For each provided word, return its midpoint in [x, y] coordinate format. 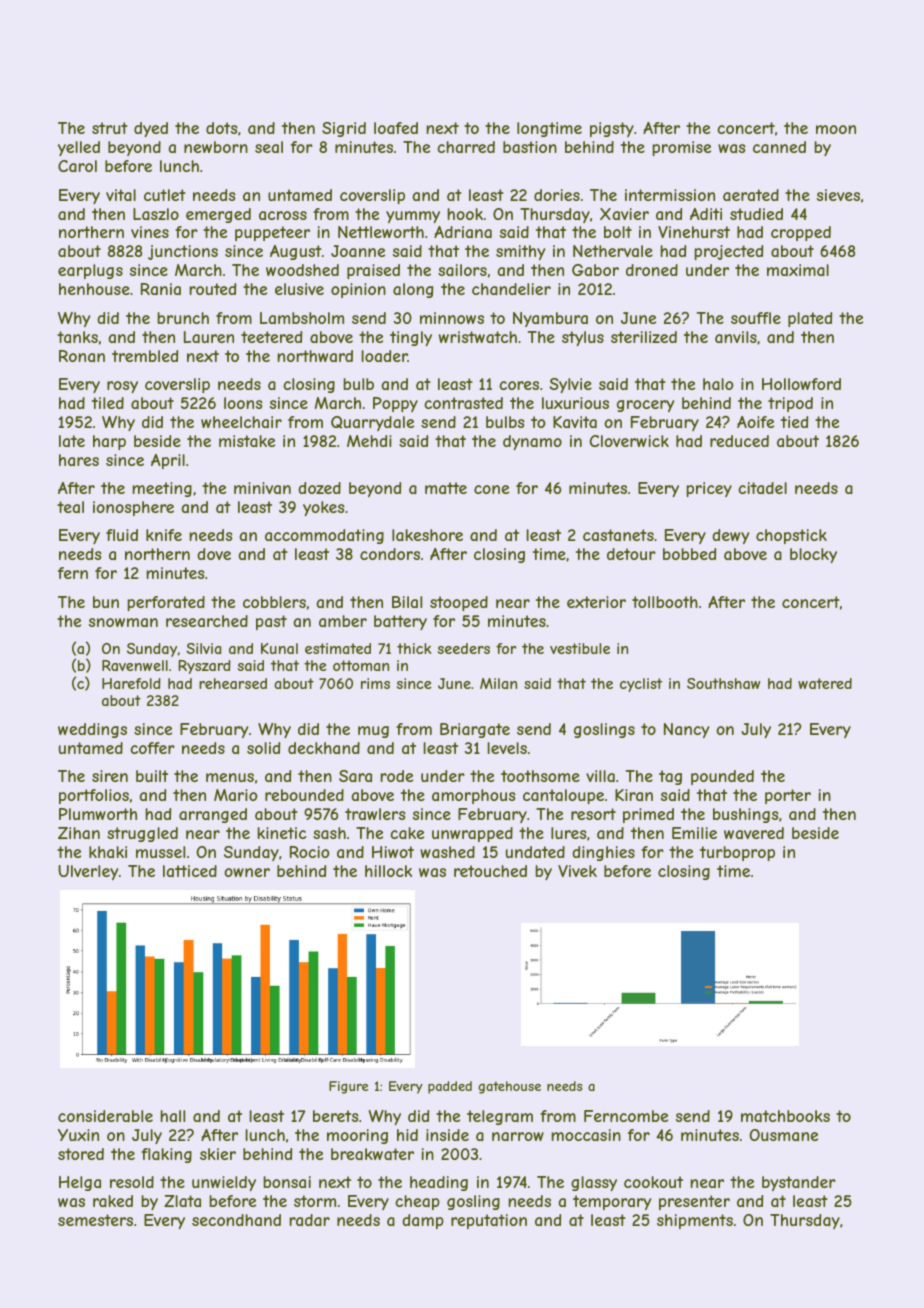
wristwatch [478, 337]
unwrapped [472, 834]
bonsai [287, 1182]
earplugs [90, 271]
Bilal [407, 602]
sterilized [644, 337]
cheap [417, 1202]
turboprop [737, 853]
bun [106, 602]
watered [825, 683]
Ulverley [88, 872]
